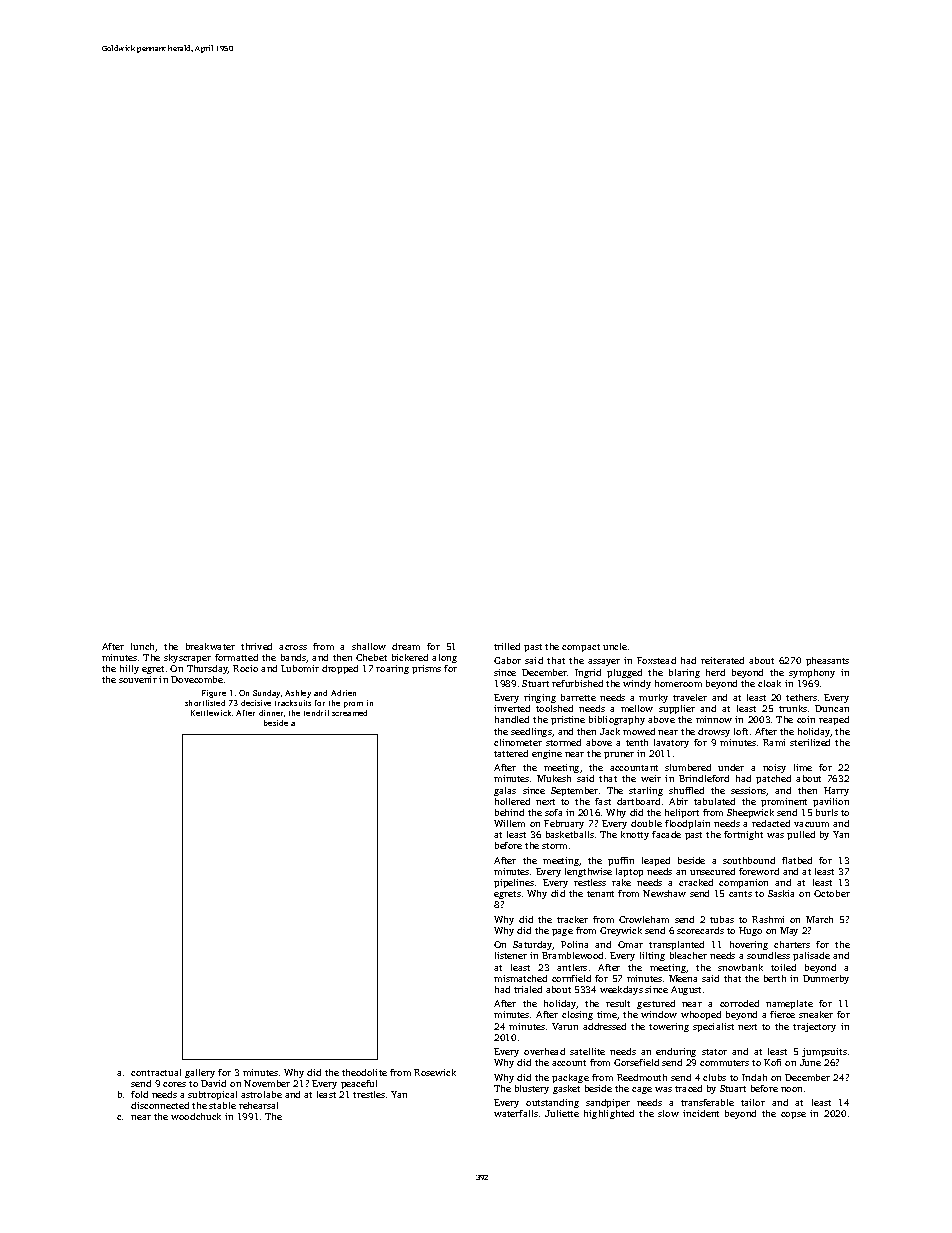 The image size is (952, 1233). Describe the element at coordinates (615, 646) in the document. I see `uncle` at that location.
